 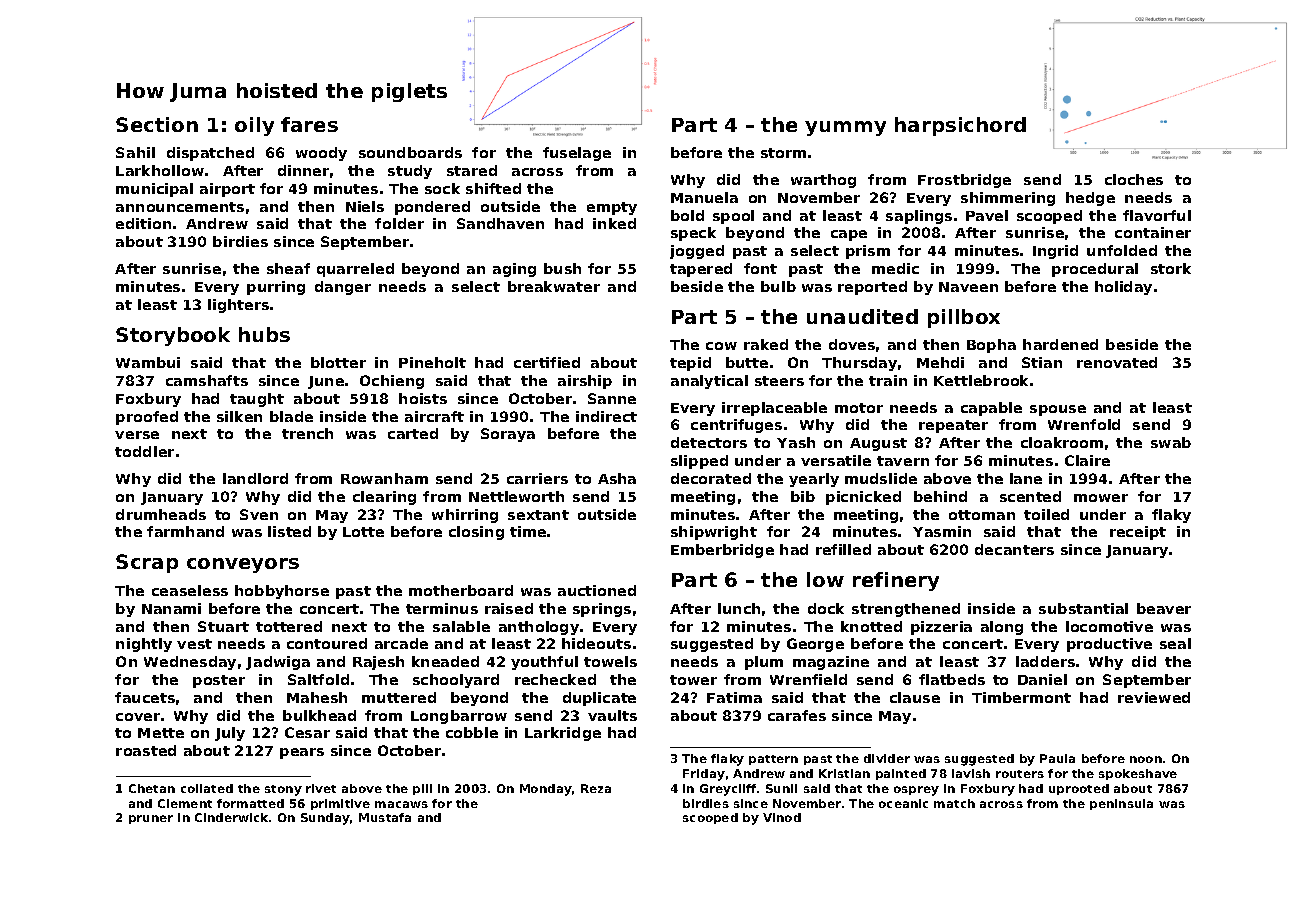 What do you see at coordinates (766, 344) in the document?
I see `raked` at bounding box center [766, 344].
